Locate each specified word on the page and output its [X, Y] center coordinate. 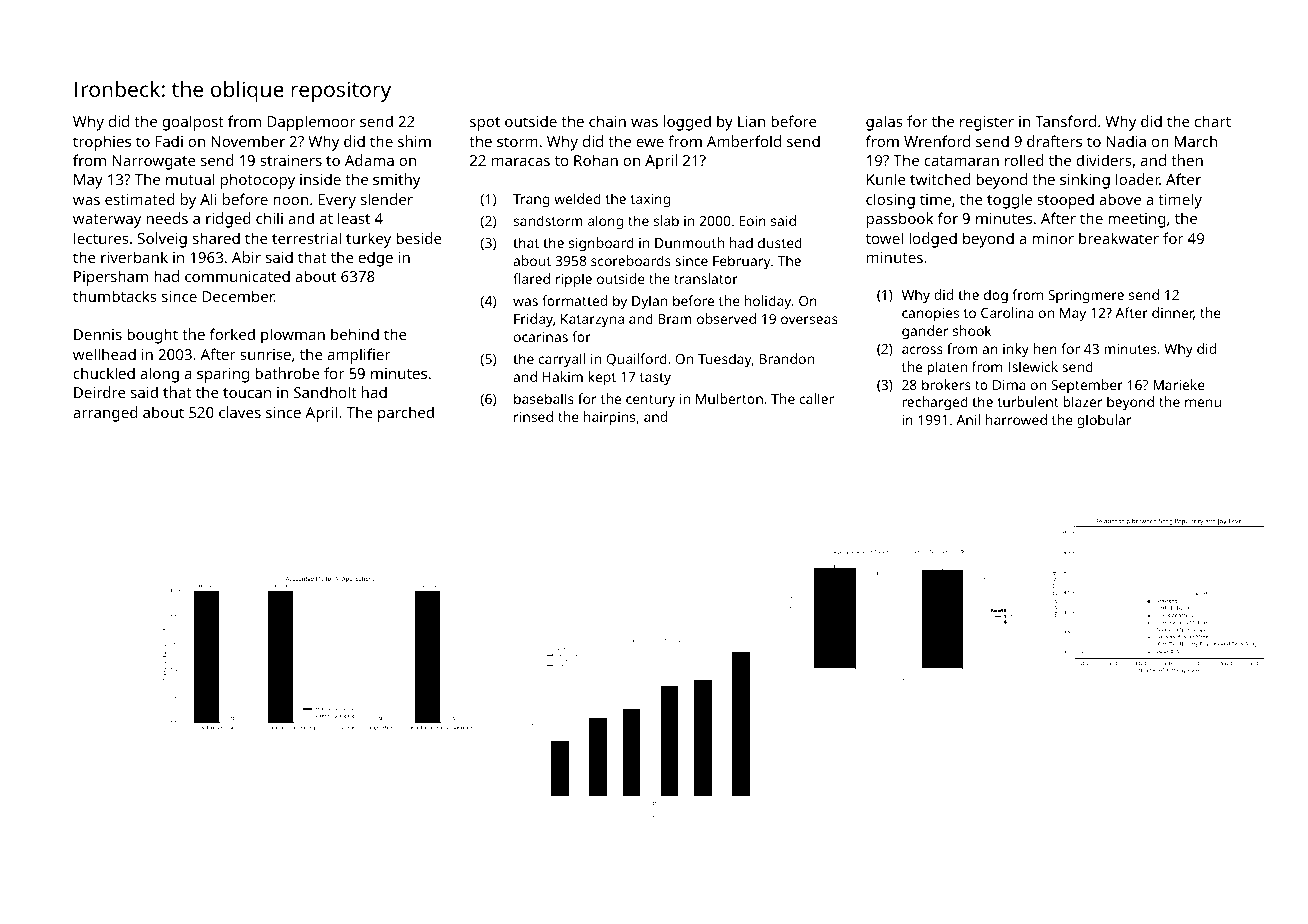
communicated [237, 276]
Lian [751, 121]
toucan [247, 393]
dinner [1173, 313]
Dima [1009, 385]
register [987, 123]
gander [925, 332]
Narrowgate [154, 162]
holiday [768, 302]
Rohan [596, 160]
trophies [102, 143]
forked [232, 334]
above [1120, 199]
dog [996, 296]
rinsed [533, 416]
